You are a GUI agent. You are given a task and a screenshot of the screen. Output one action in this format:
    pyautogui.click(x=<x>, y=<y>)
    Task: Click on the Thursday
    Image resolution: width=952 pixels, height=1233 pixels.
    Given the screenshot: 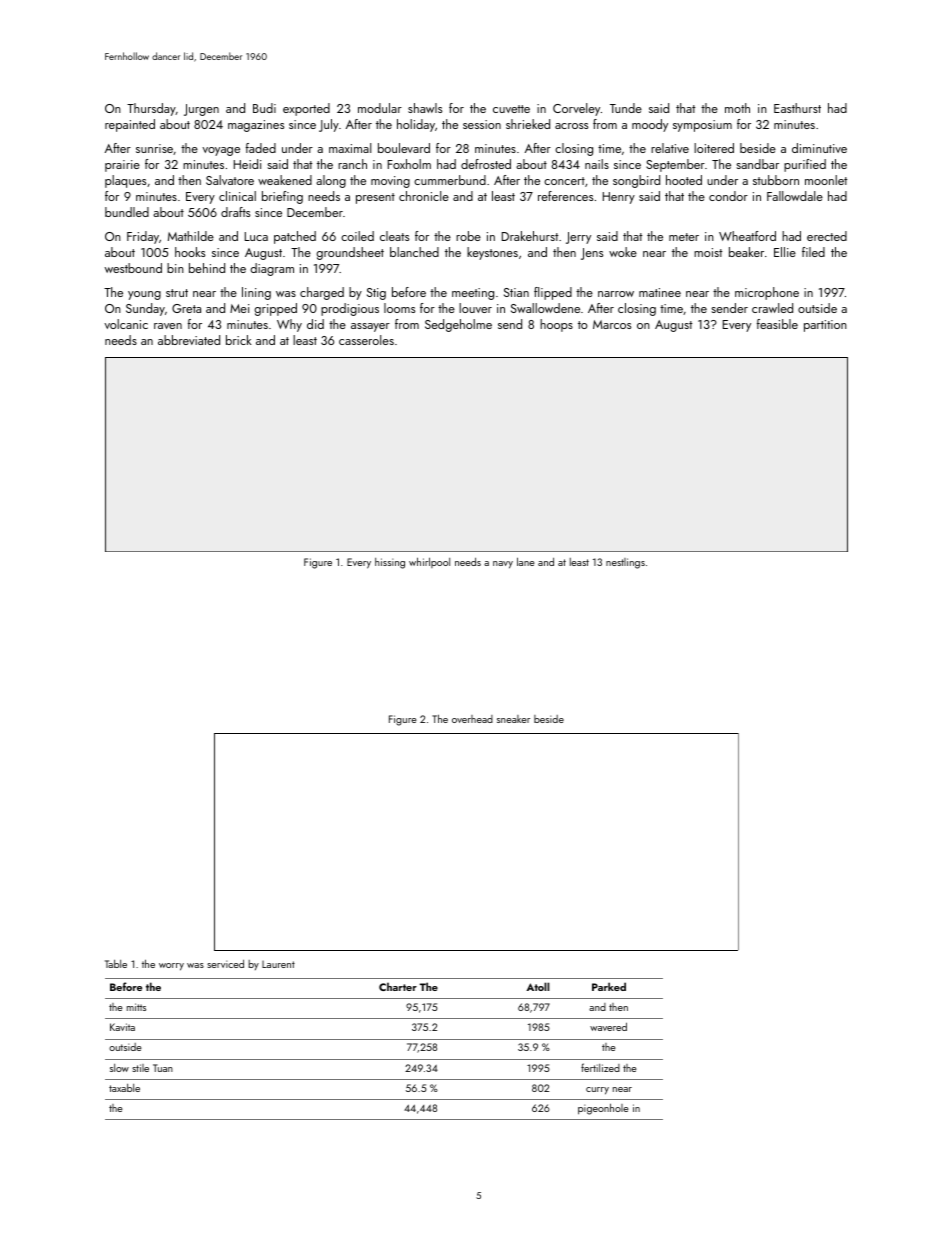 What is the action you would take?
    pyautogui.click(x=151, y=109)
